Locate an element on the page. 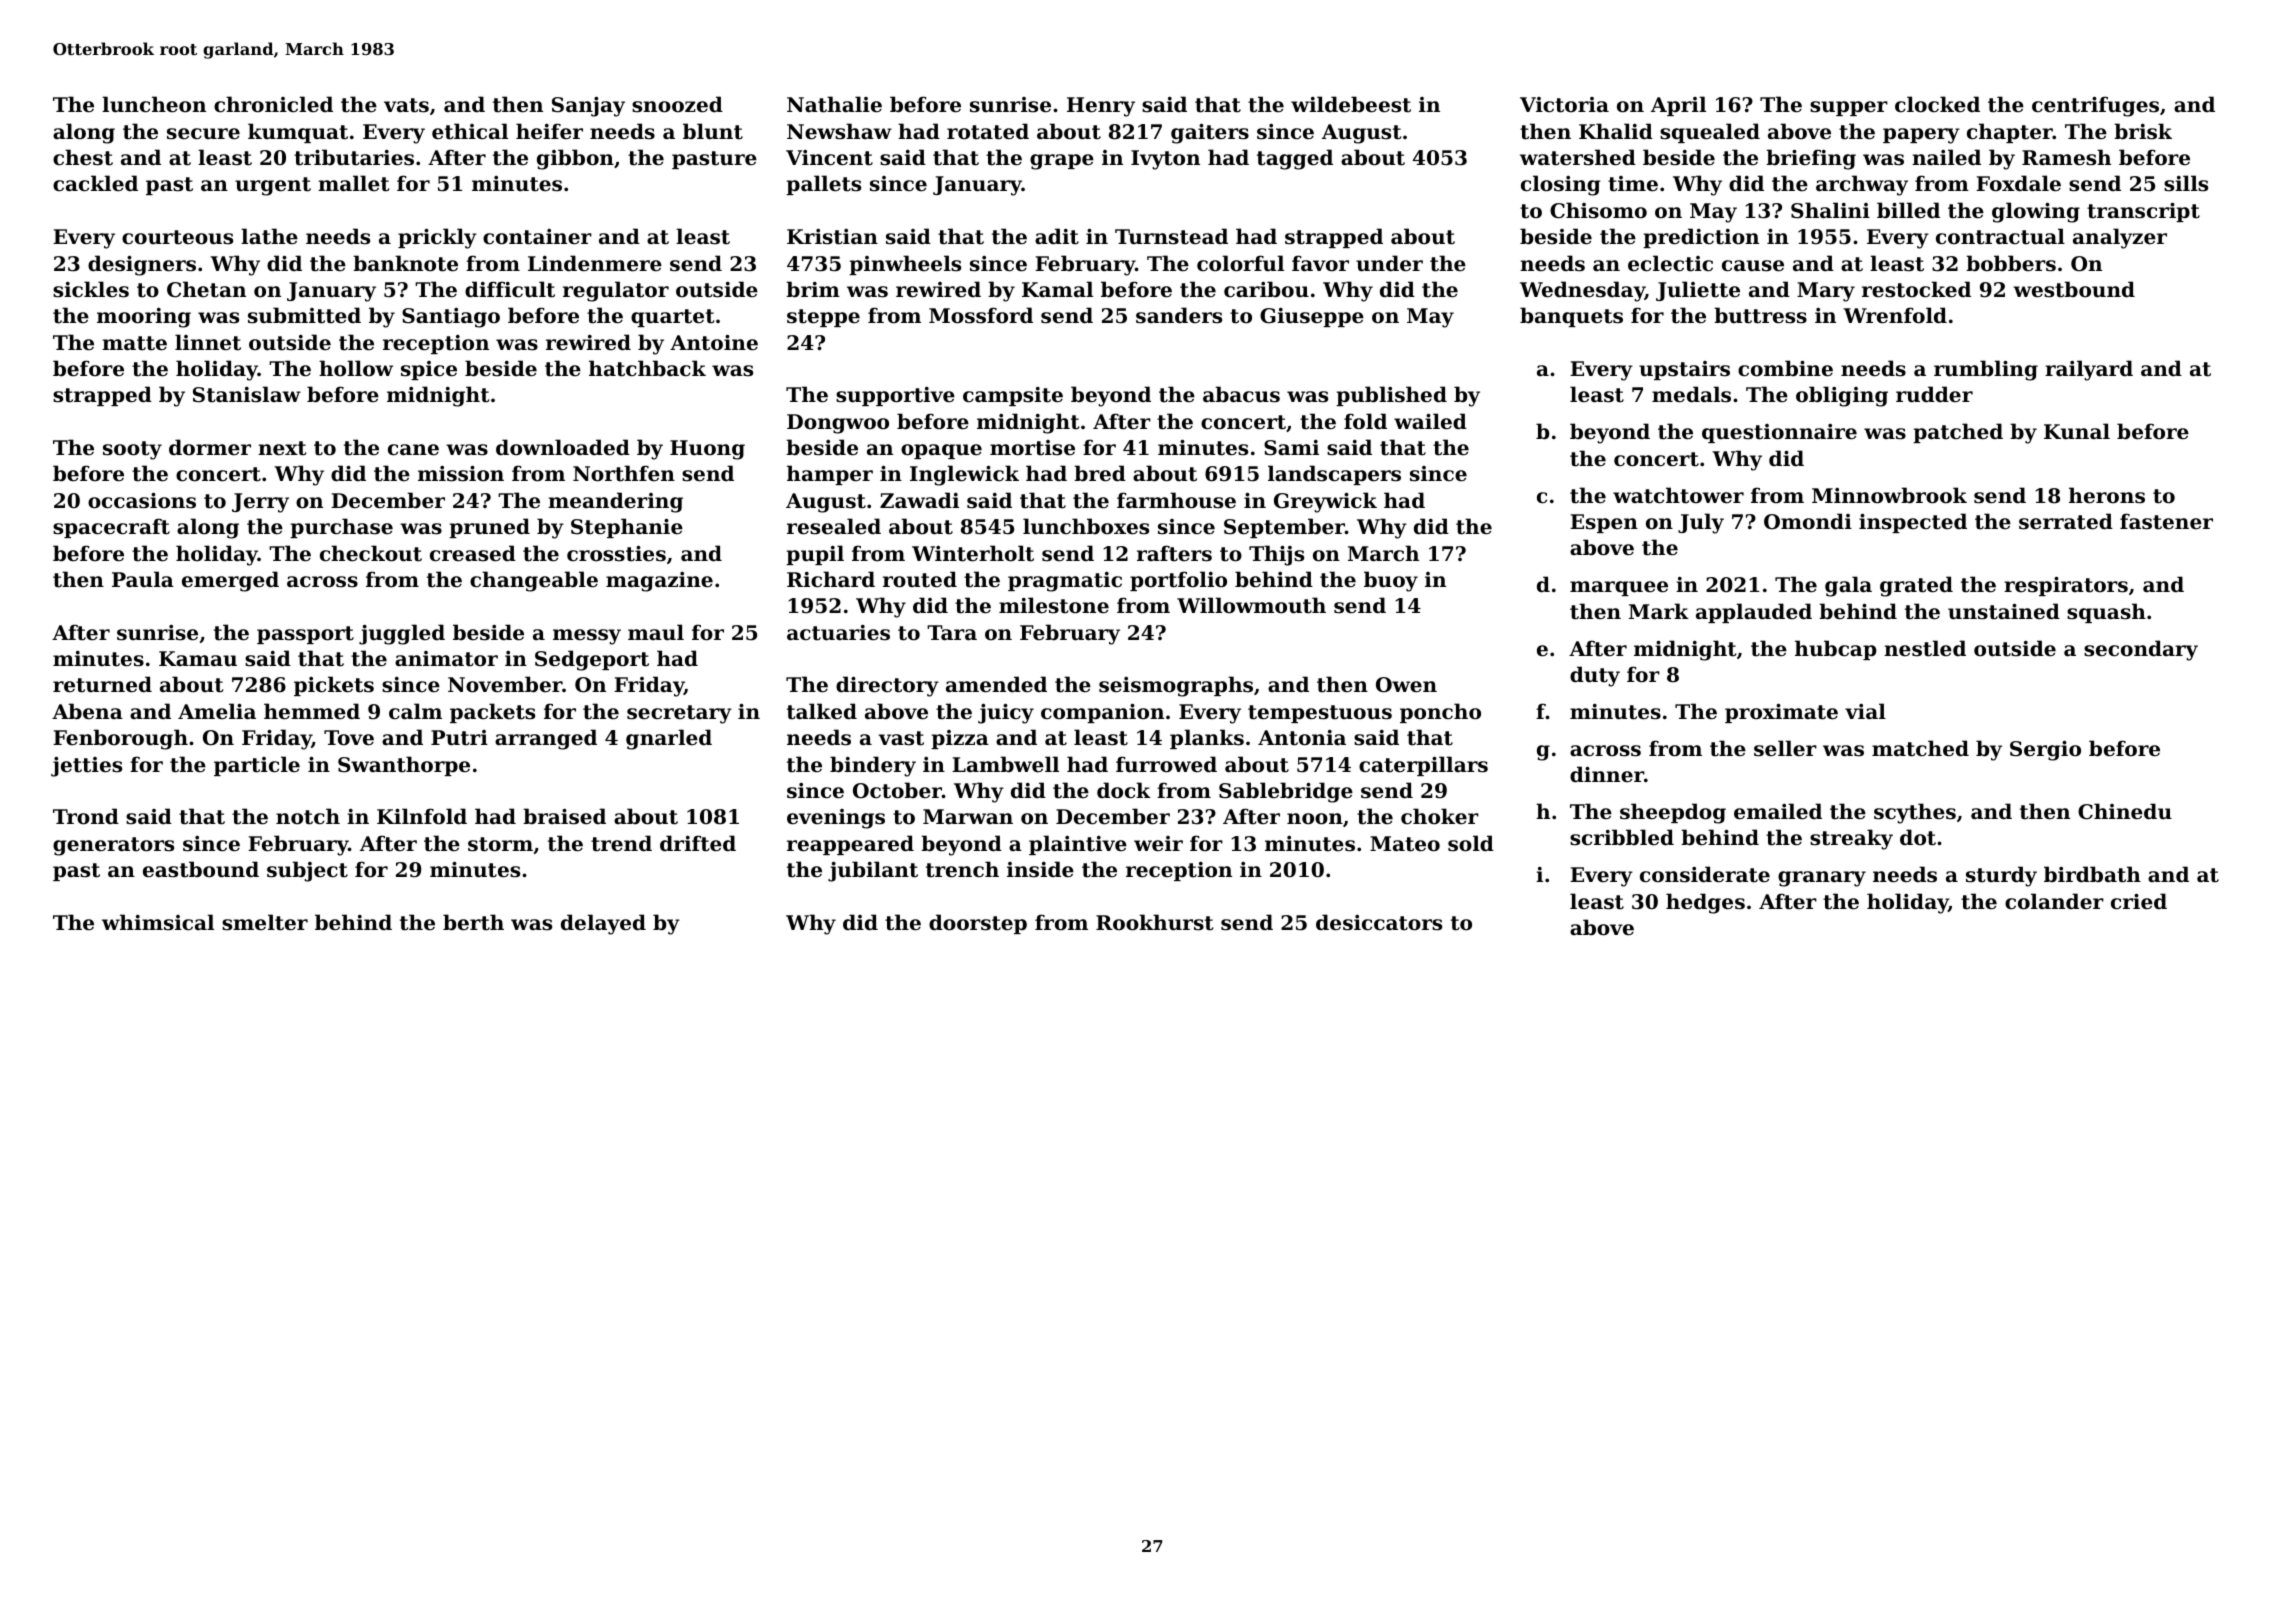 The width and height of the document is (2282, 1614). medals is located at coordinates (1691, 394).
